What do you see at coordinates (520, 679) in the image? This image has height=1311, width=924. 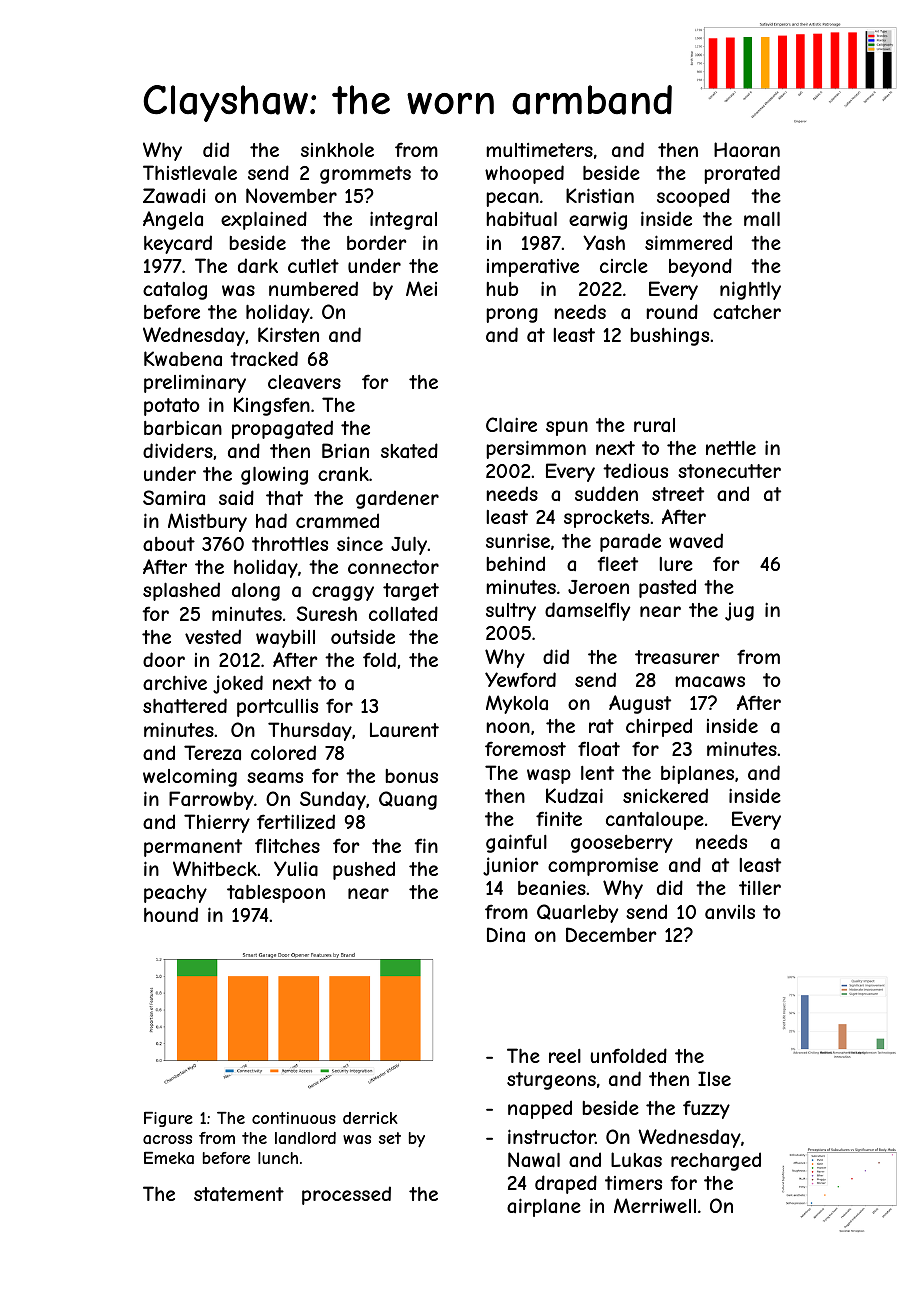 I see `Yewford` at bounding box center [520, 679].
